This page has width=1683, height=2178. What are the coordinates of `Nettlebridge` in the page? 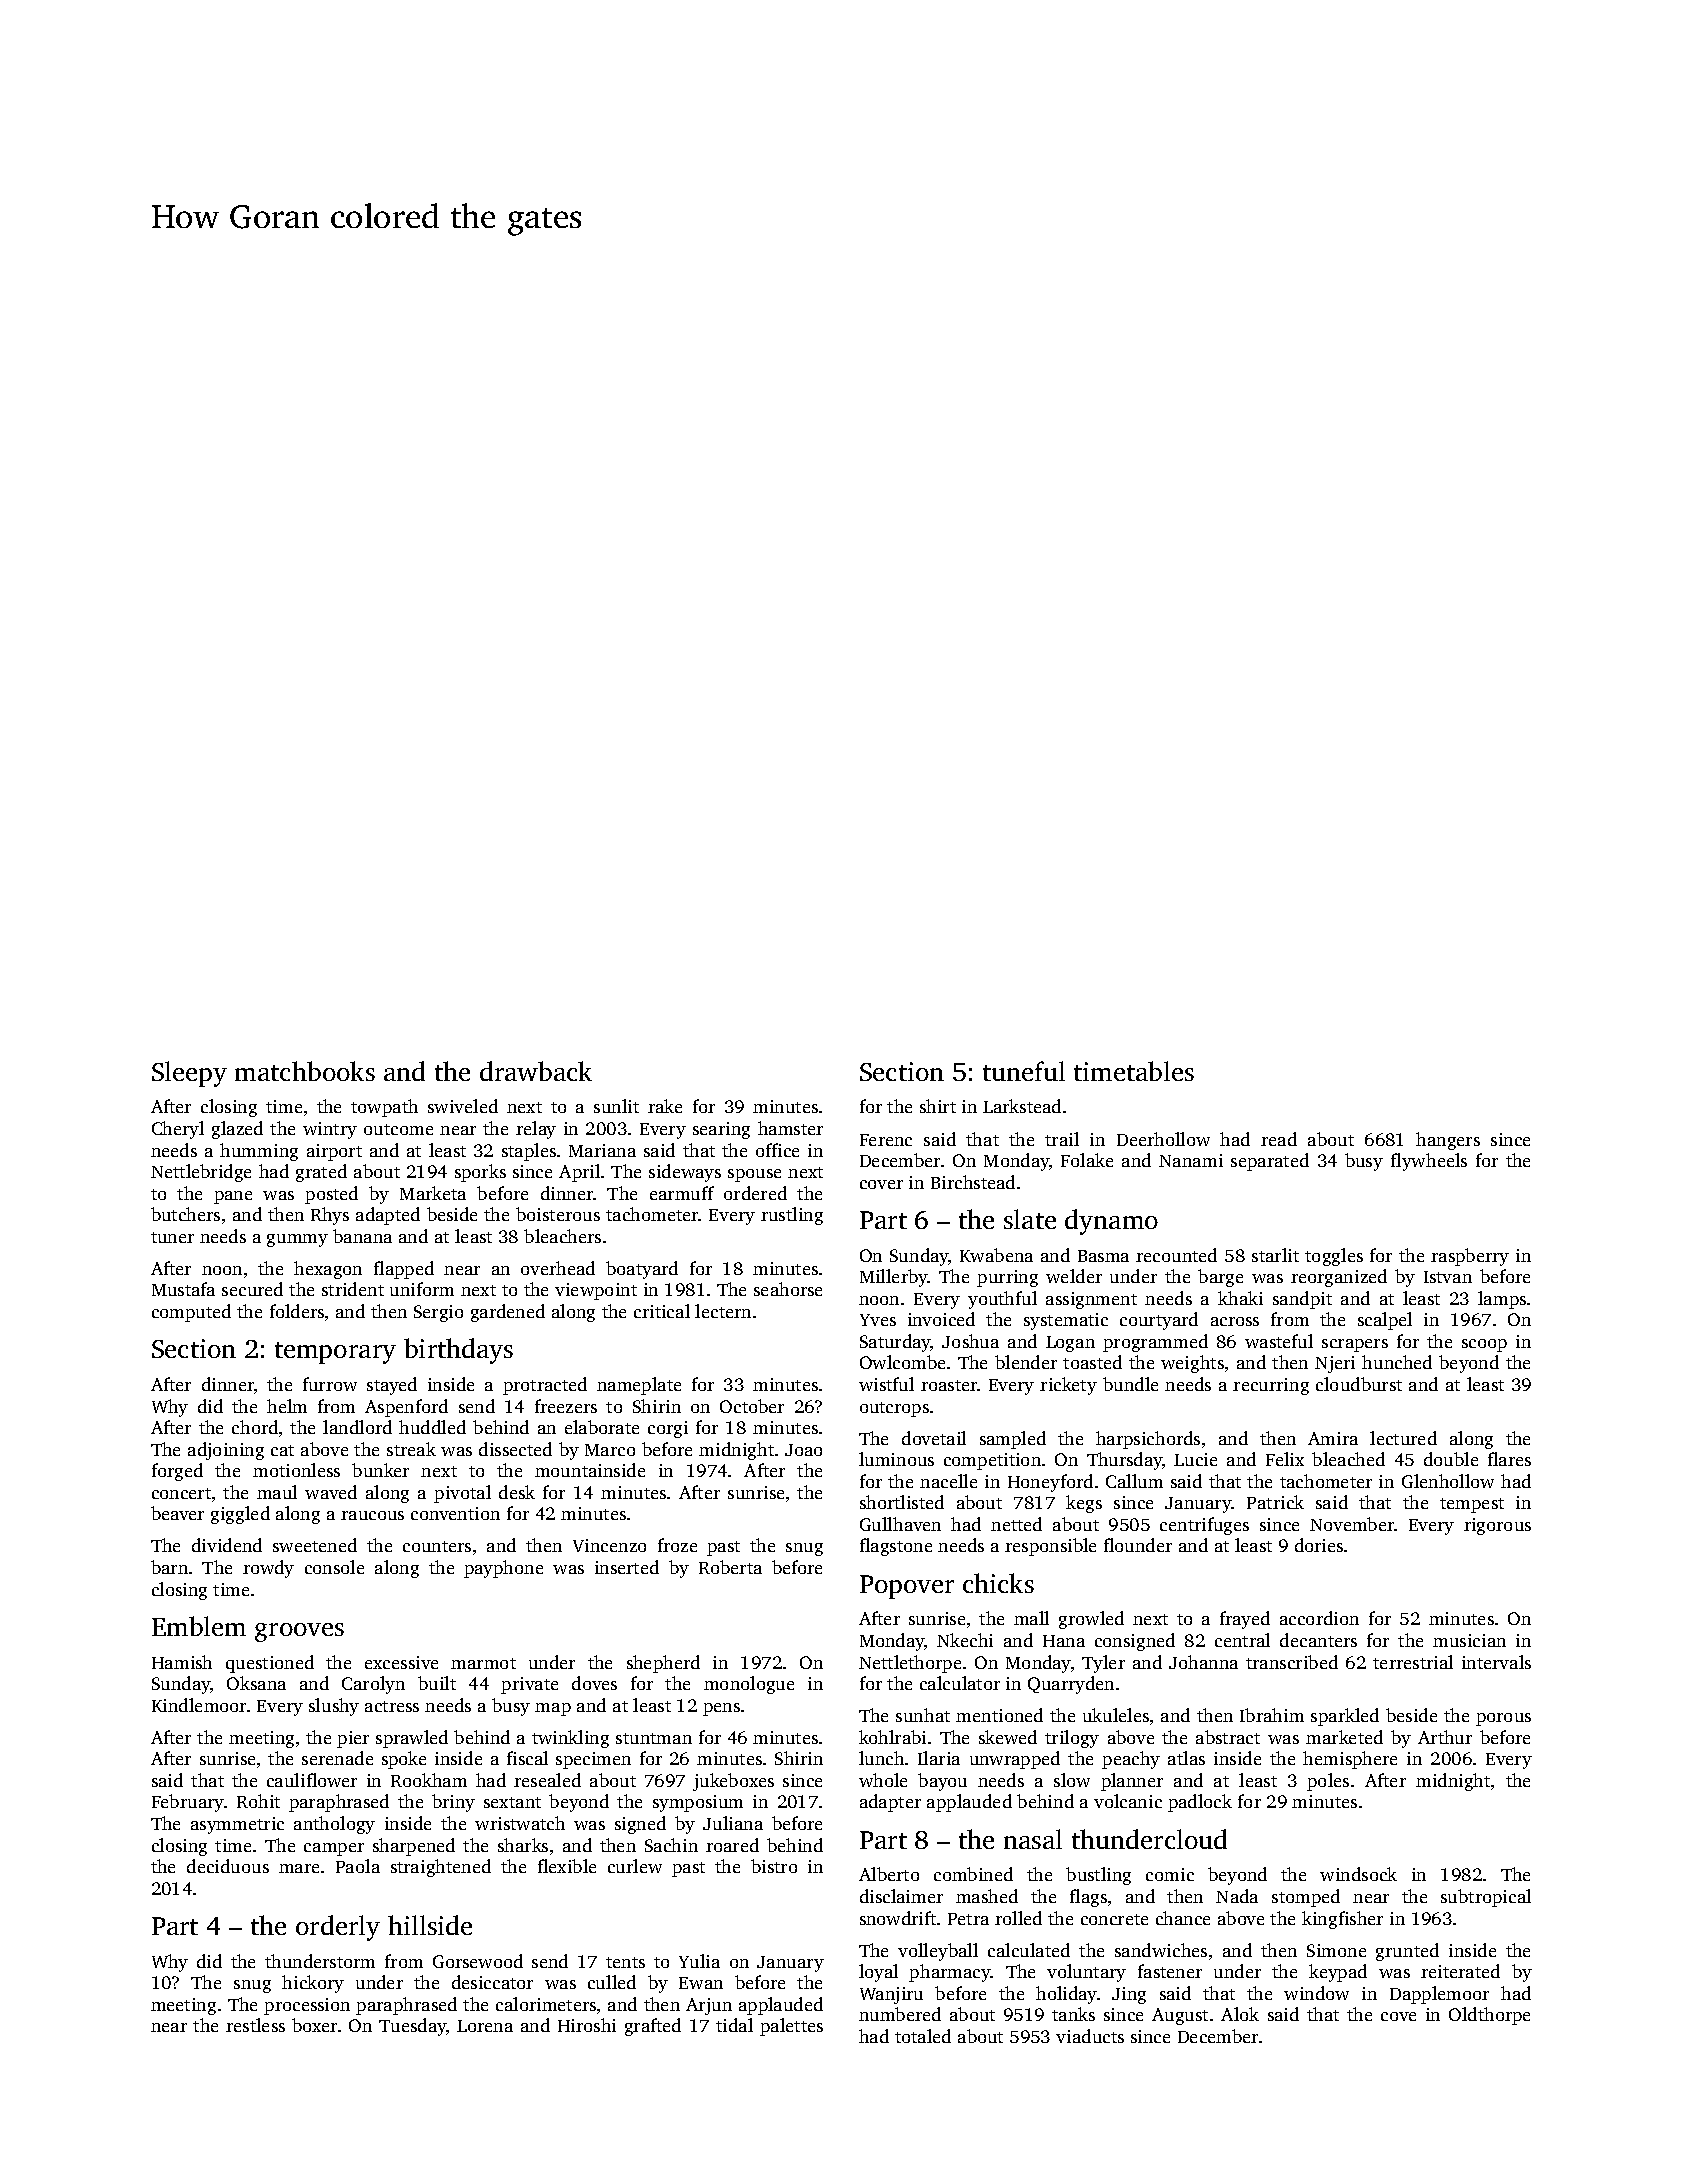 It's located at (201, 1173).
